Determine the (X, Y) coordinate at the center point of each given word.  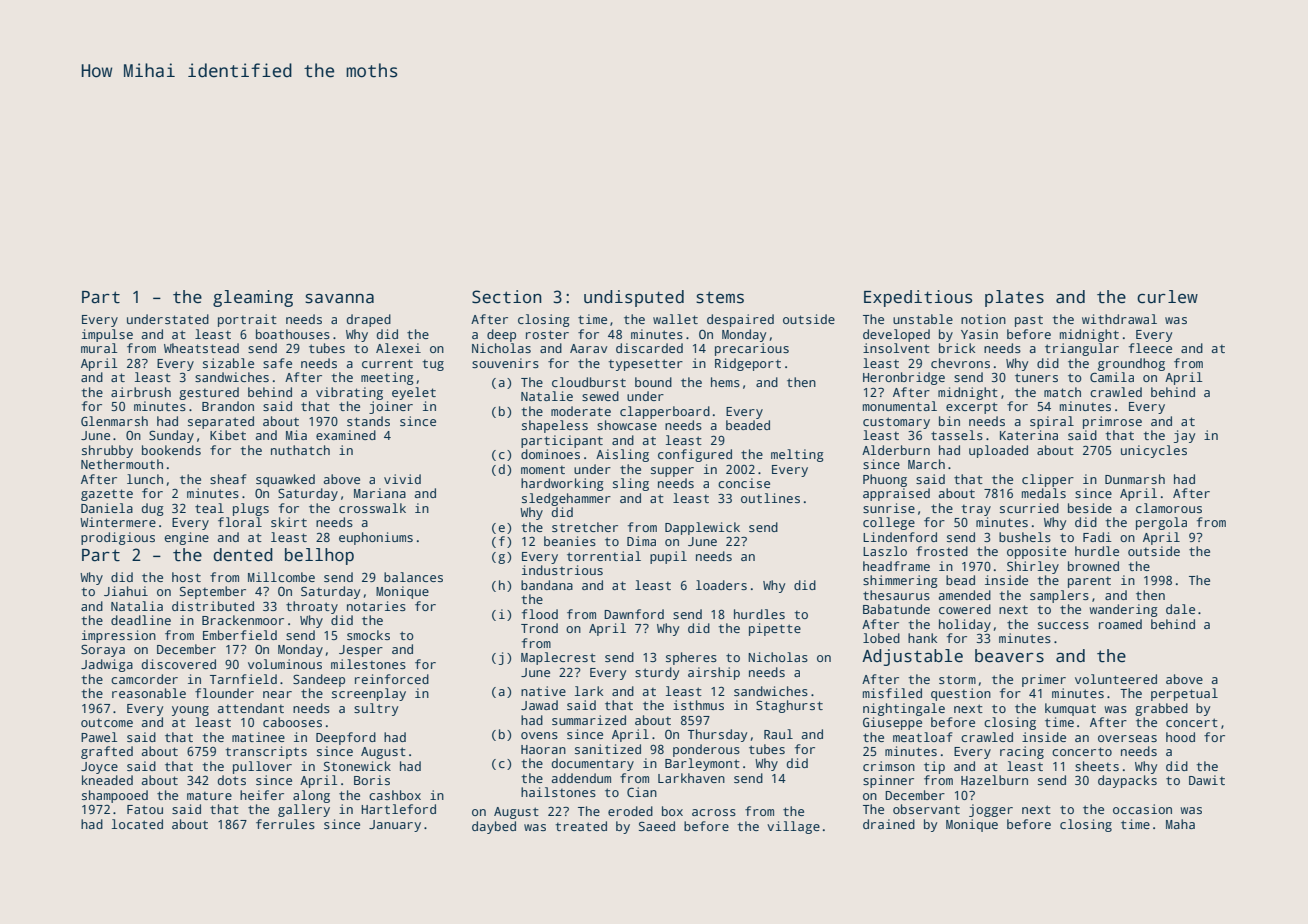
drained (889, 824)
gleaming (253, 298)
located (137, 824)
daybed (494, 827)
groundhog (1131, 364)
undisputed (634, 298)
